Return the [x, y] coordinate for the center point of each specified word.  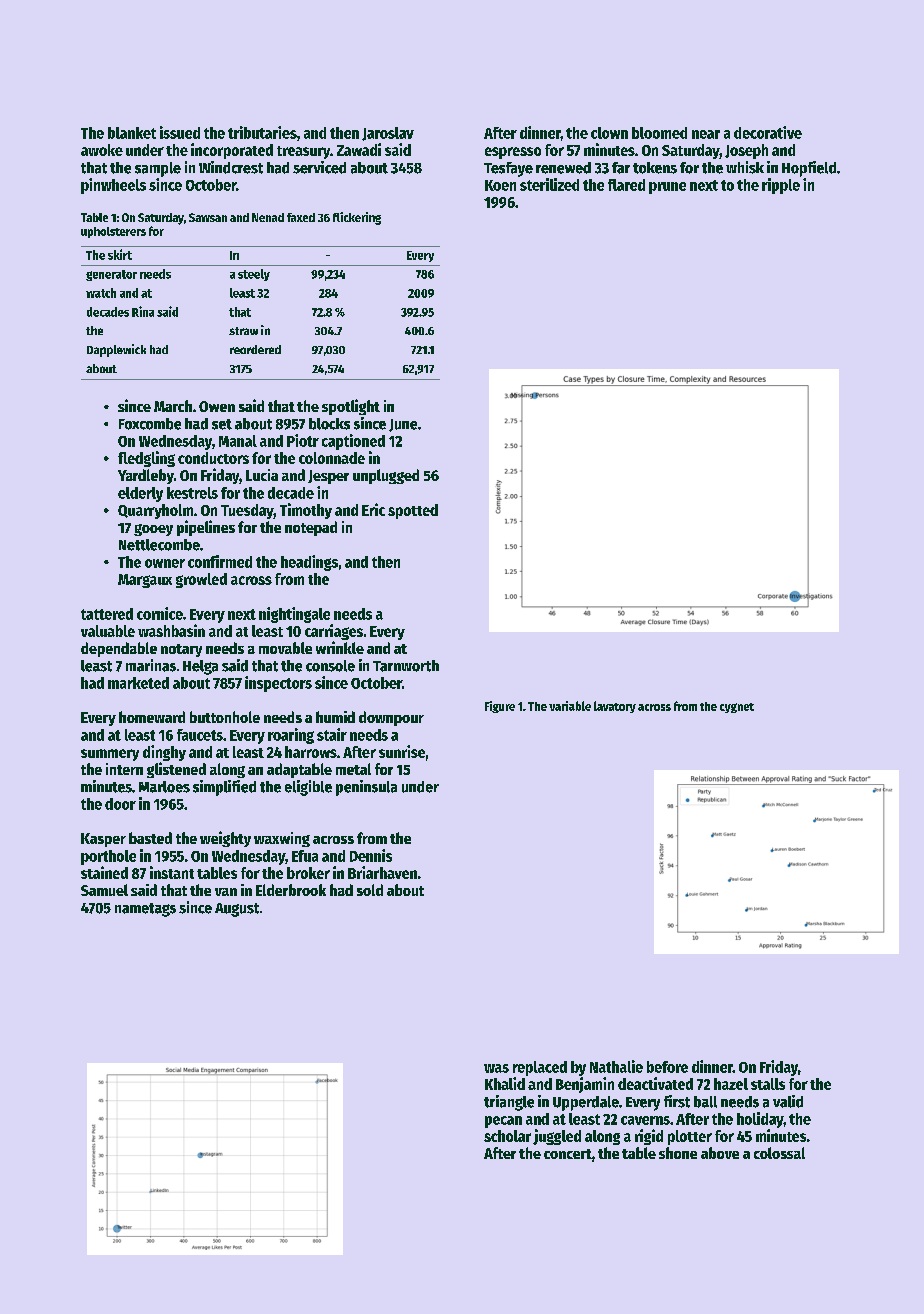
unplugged [386, 476]
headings [309, 563]
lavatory [615, 707]
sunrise [402, 751]
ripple [781, 186]
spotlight [351, 407]
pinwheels [113, 186]
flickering [357, 218]
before [667, 1067]
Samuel [104, 890]
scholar [507, 1136]
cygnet [737, 708]
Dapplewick [116, 350]
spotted [413, 511]
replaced [540, 1068]
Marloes [164, 787]
